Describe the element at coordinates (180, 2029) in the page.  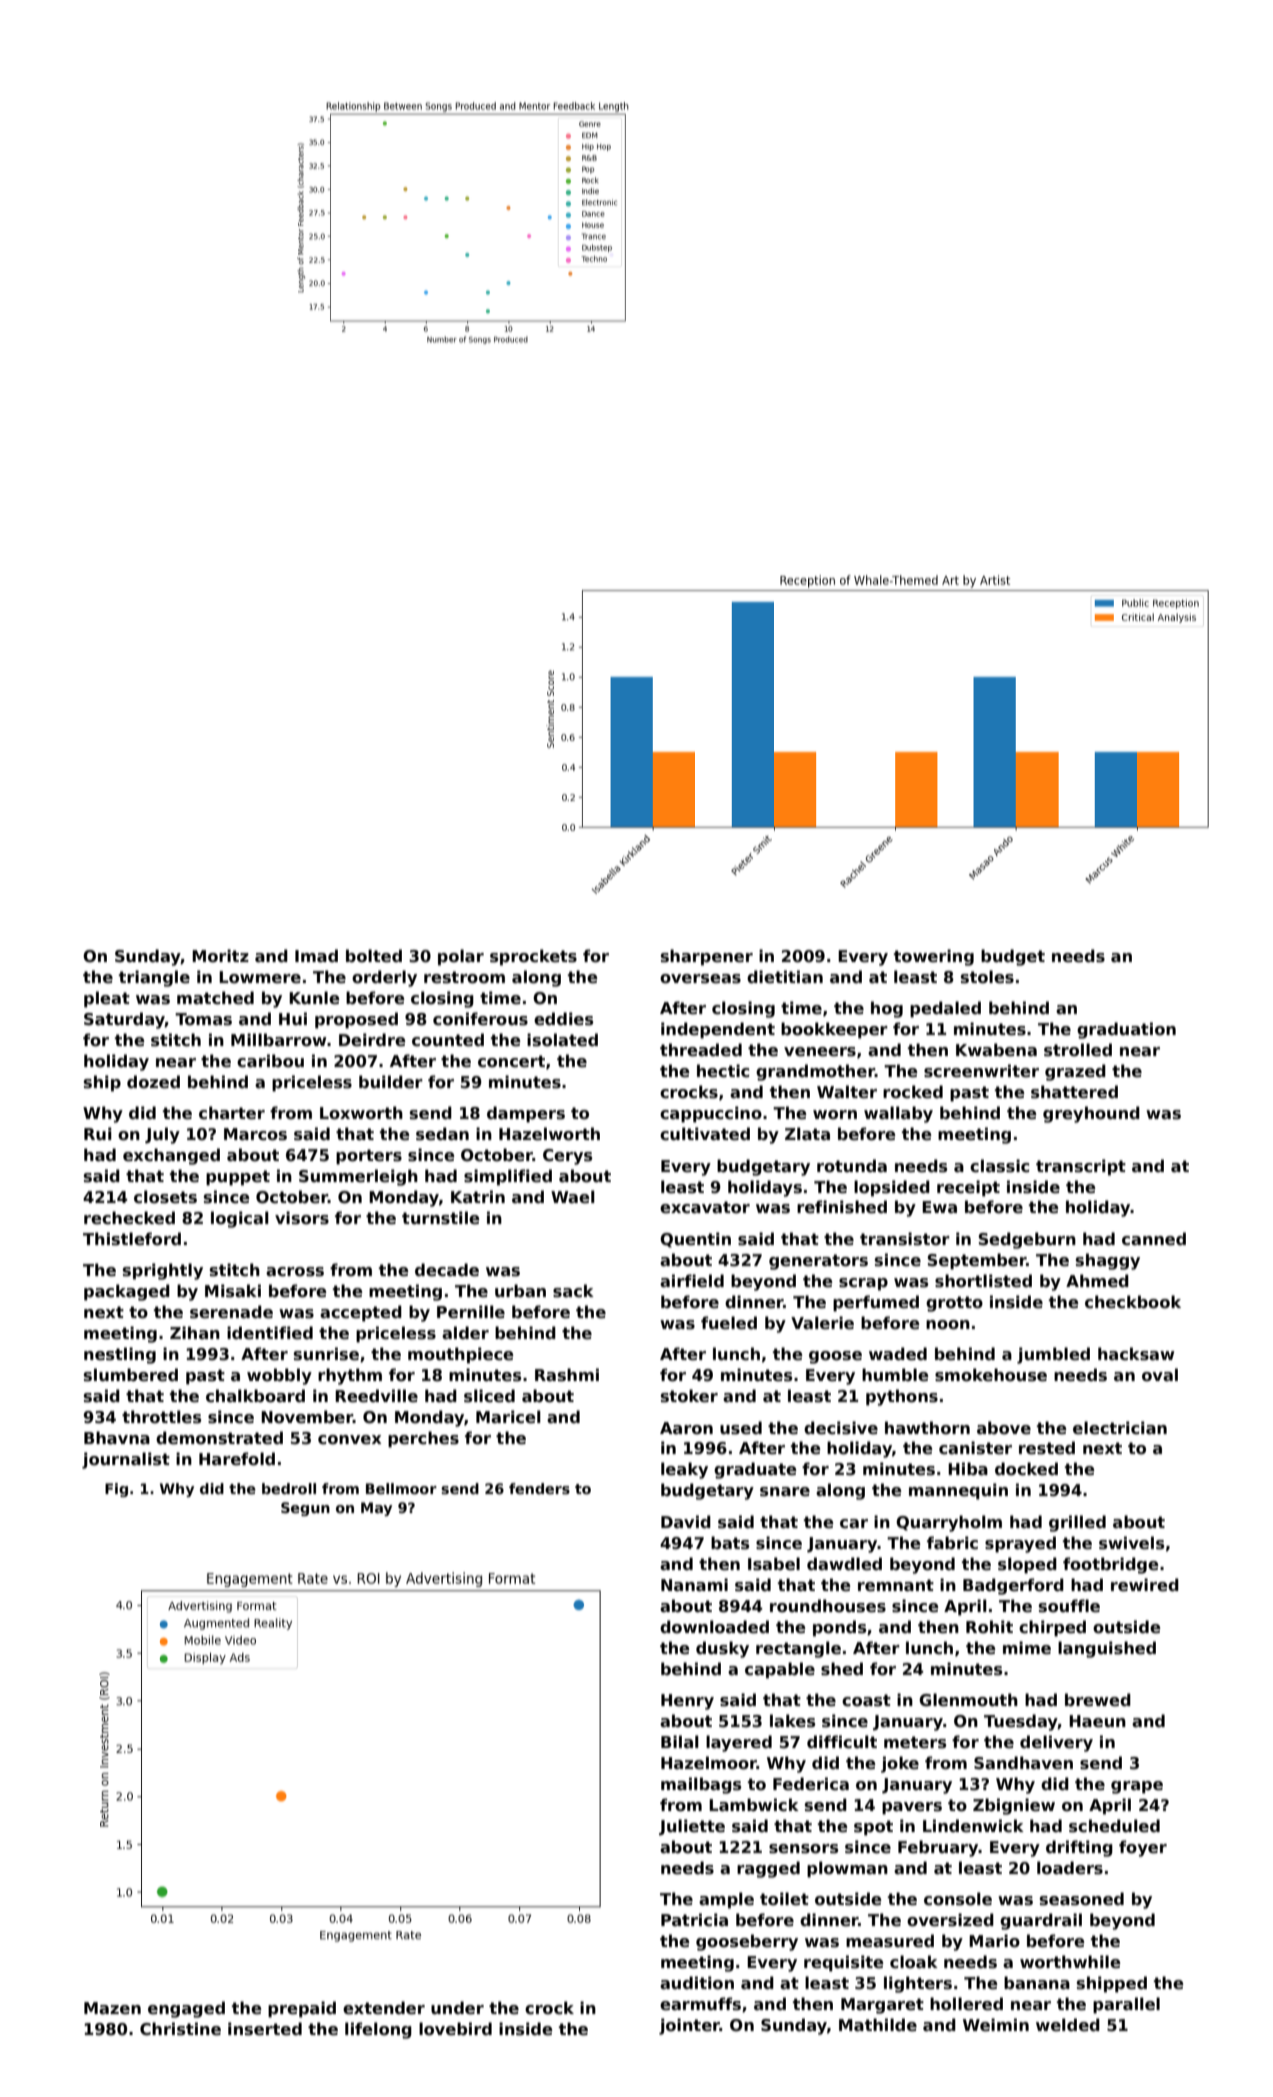
I see `Christine` at that location.
